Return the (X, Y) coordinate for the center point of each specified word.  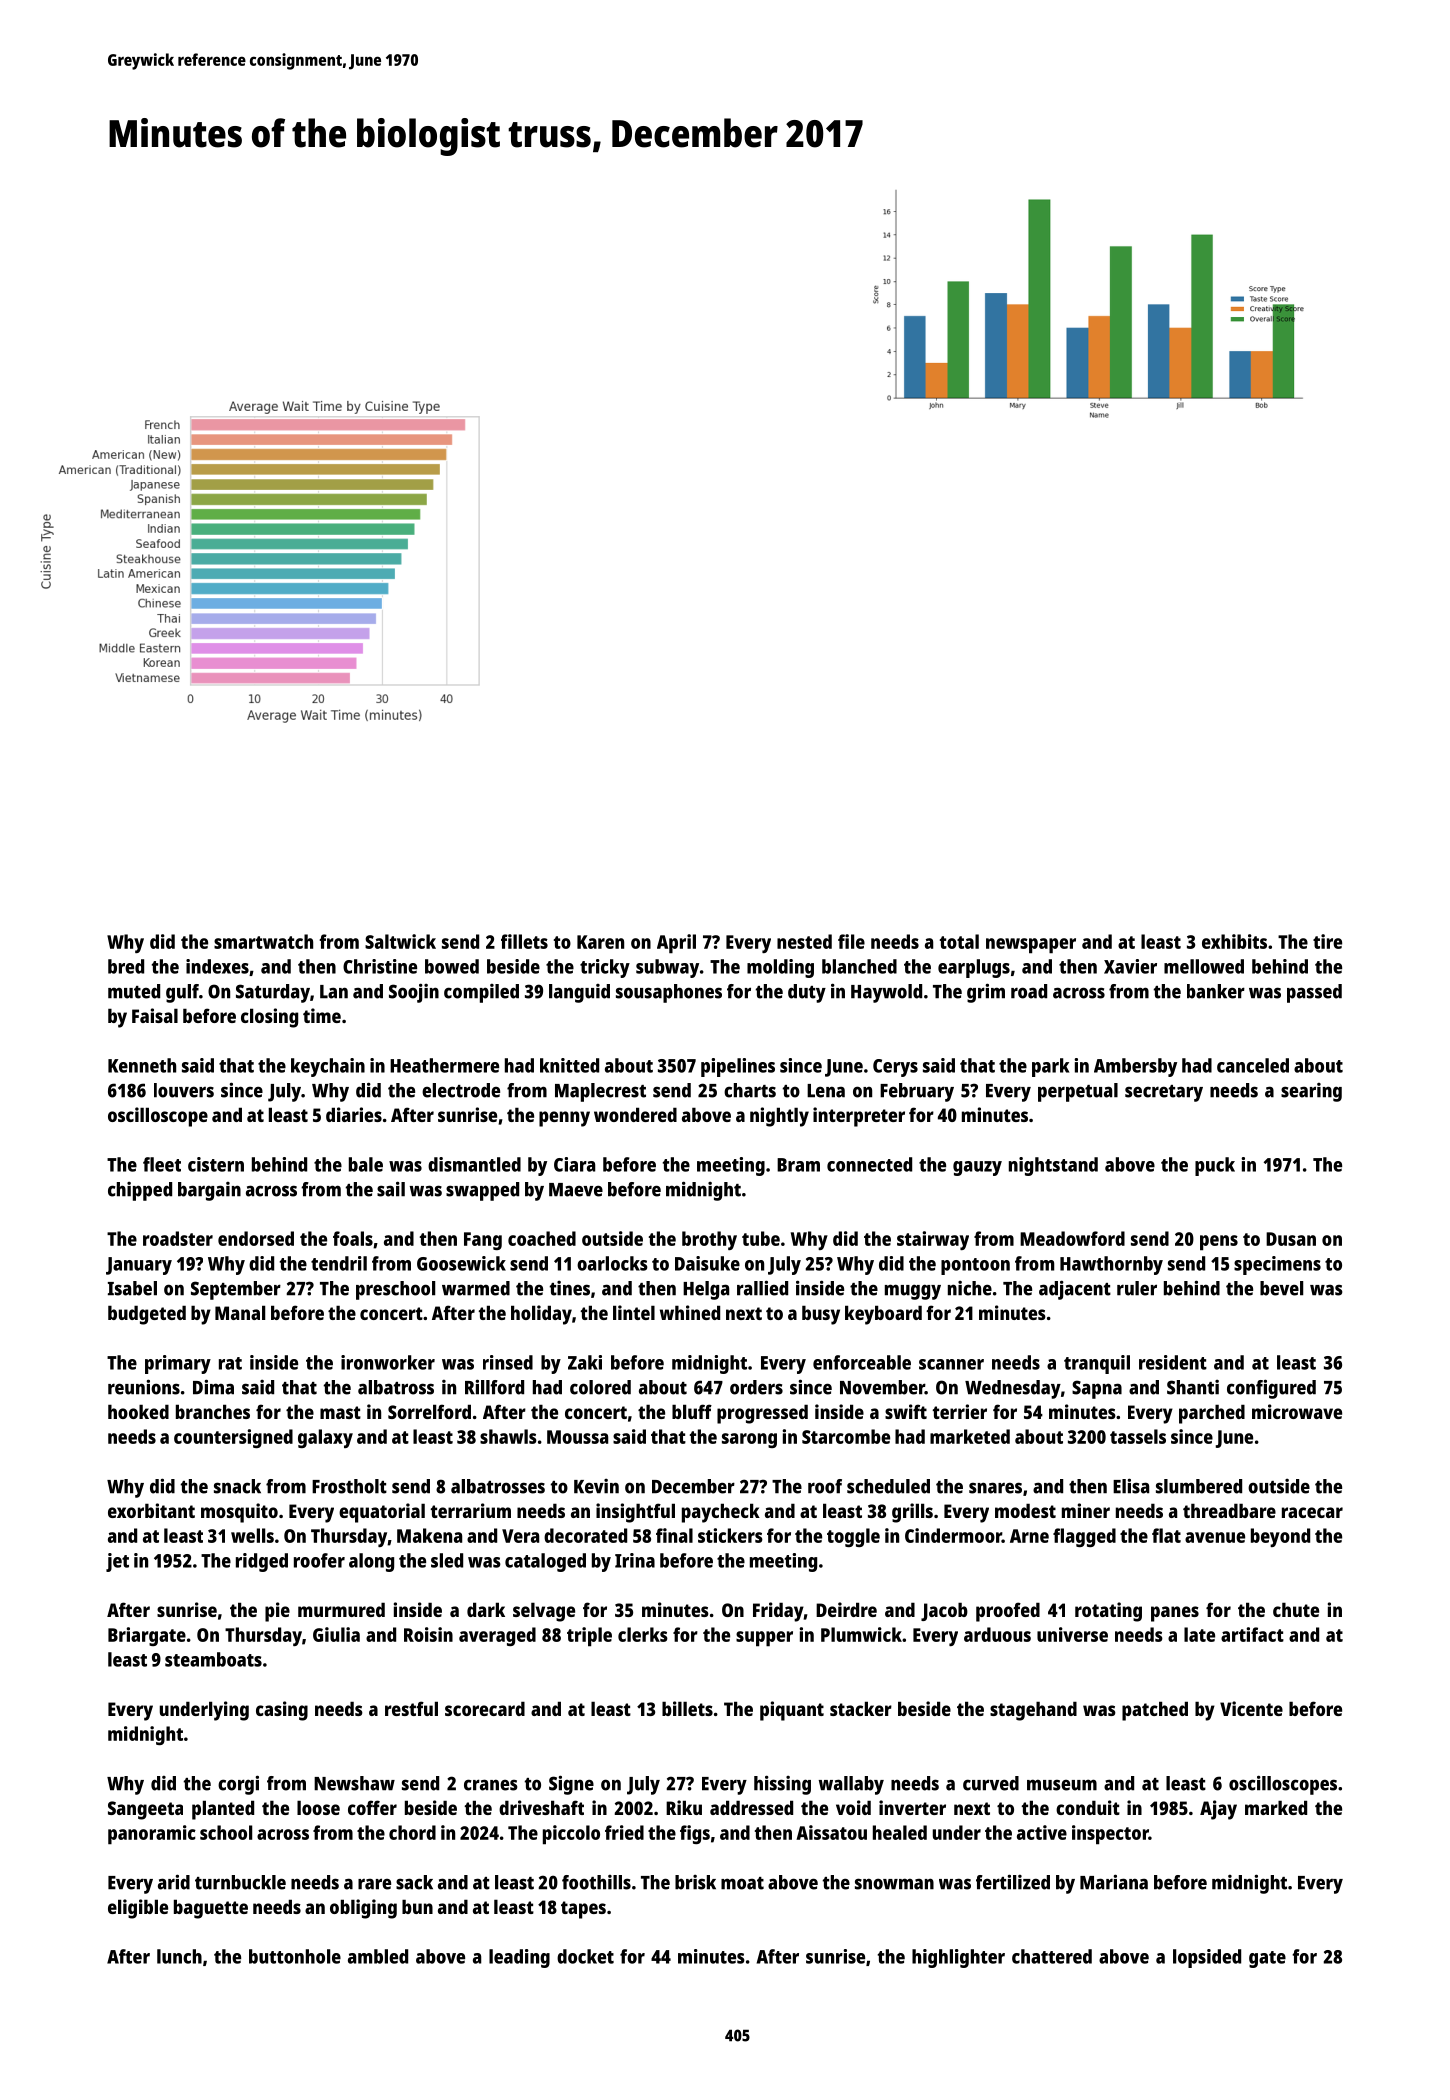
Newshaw (354, 1783)
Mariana (1114, 1882)
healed (900, 1832)
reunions (144, 1387)
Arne (1029, 1536)
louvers (184, 1090)
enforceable (862, 1362)
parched (1212, 1414)
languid (579, 993)
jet (117, 1562)
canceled (1253, 1065)
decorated (585, 1535)
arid (174, 1882)
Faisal (155, 1015)
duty (807, 993)
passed (1314, 993)
